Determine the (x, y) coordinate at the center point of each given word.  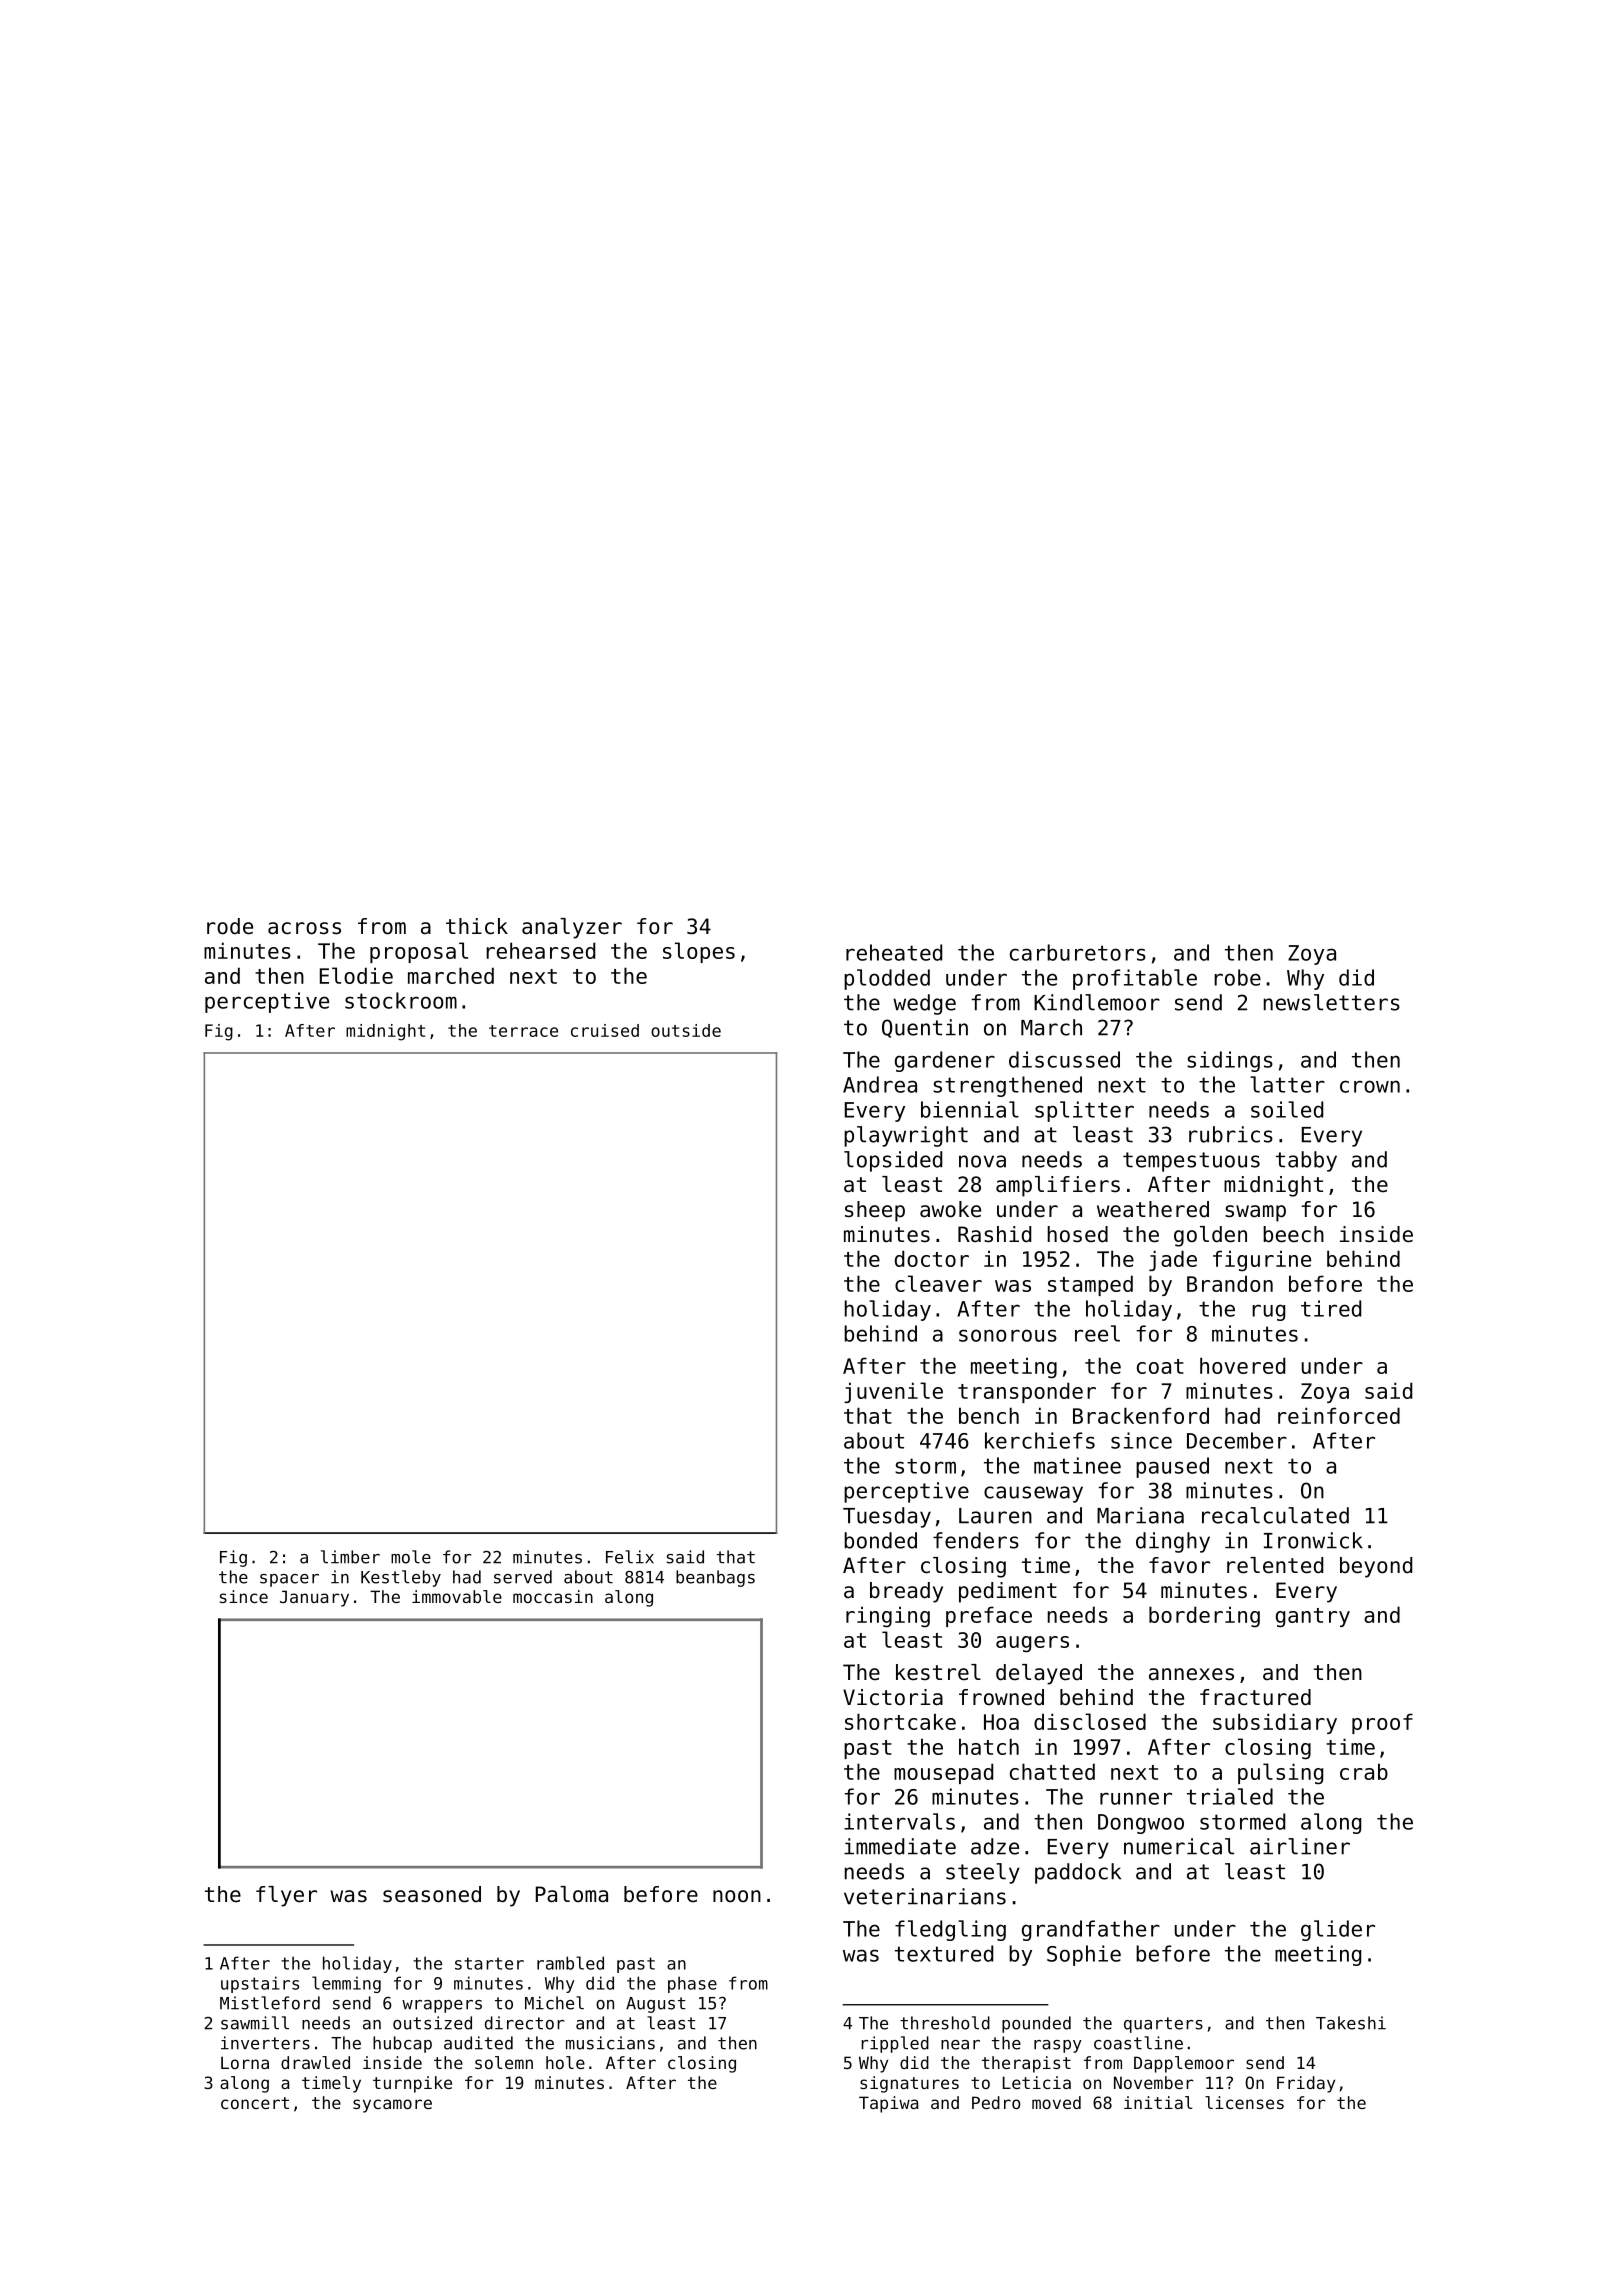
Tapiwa (888, 2104)
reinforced (1339, 1415)
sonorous (1008, 1335)
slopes (699, 952)
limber (350, 1557)
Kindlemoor (1097, 1002)
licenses (1244, 2102)
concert (255, 2103)
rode (230, 926)
